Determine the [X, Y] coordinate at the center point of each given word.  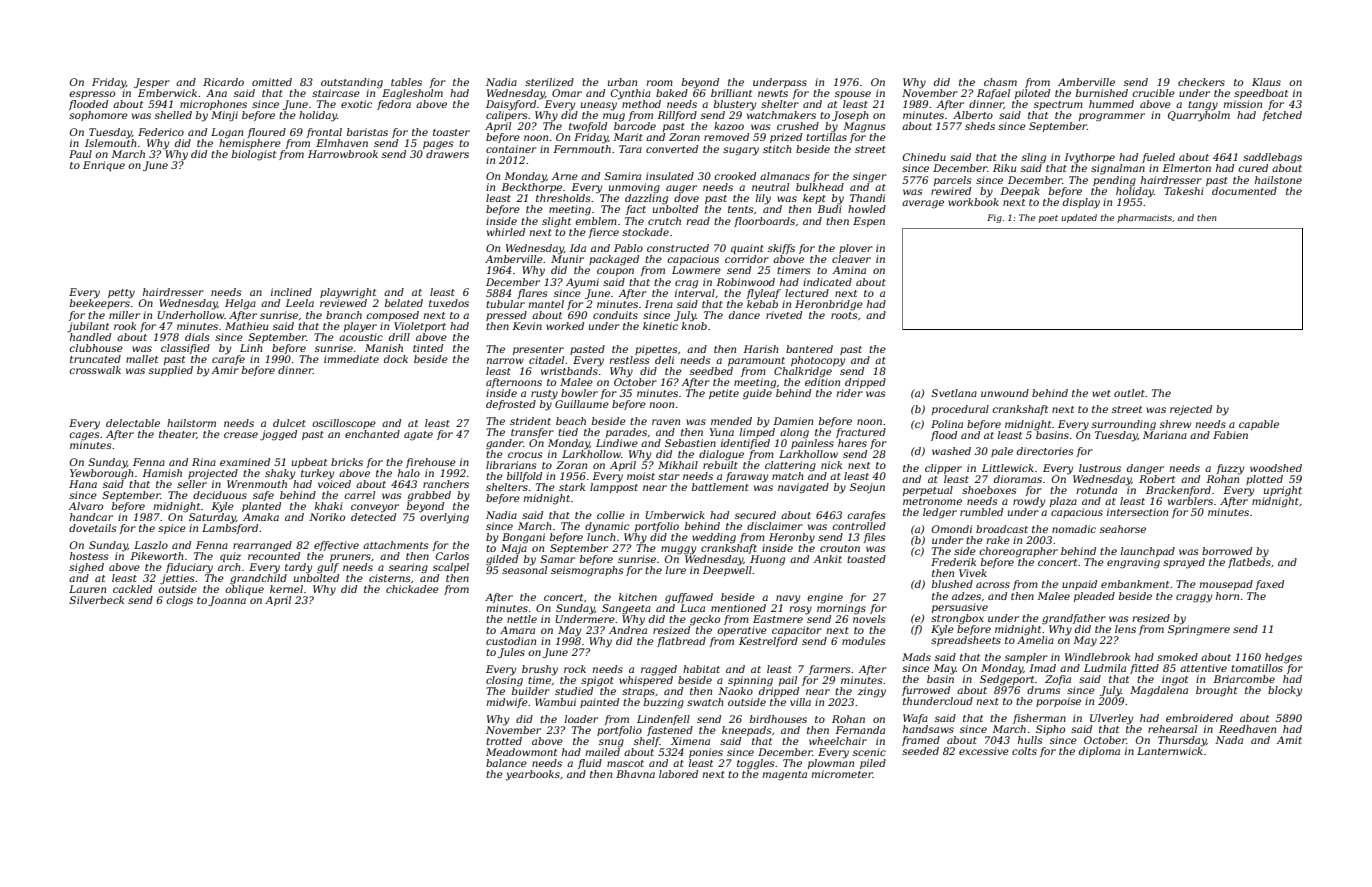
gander [504, 444]
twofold [588, 127]
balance [506, 763]
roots [844, 315]
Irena [659, 304]
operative [742, 631]
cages [84, 436]
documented [1244, 191]
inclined [291, 292]
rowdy [1029, 502]
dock [396, 359]
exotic [357, 104]
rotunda [1096, 490]
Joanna [227, 601]
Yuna [721, 432]
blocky [1285, 691]
